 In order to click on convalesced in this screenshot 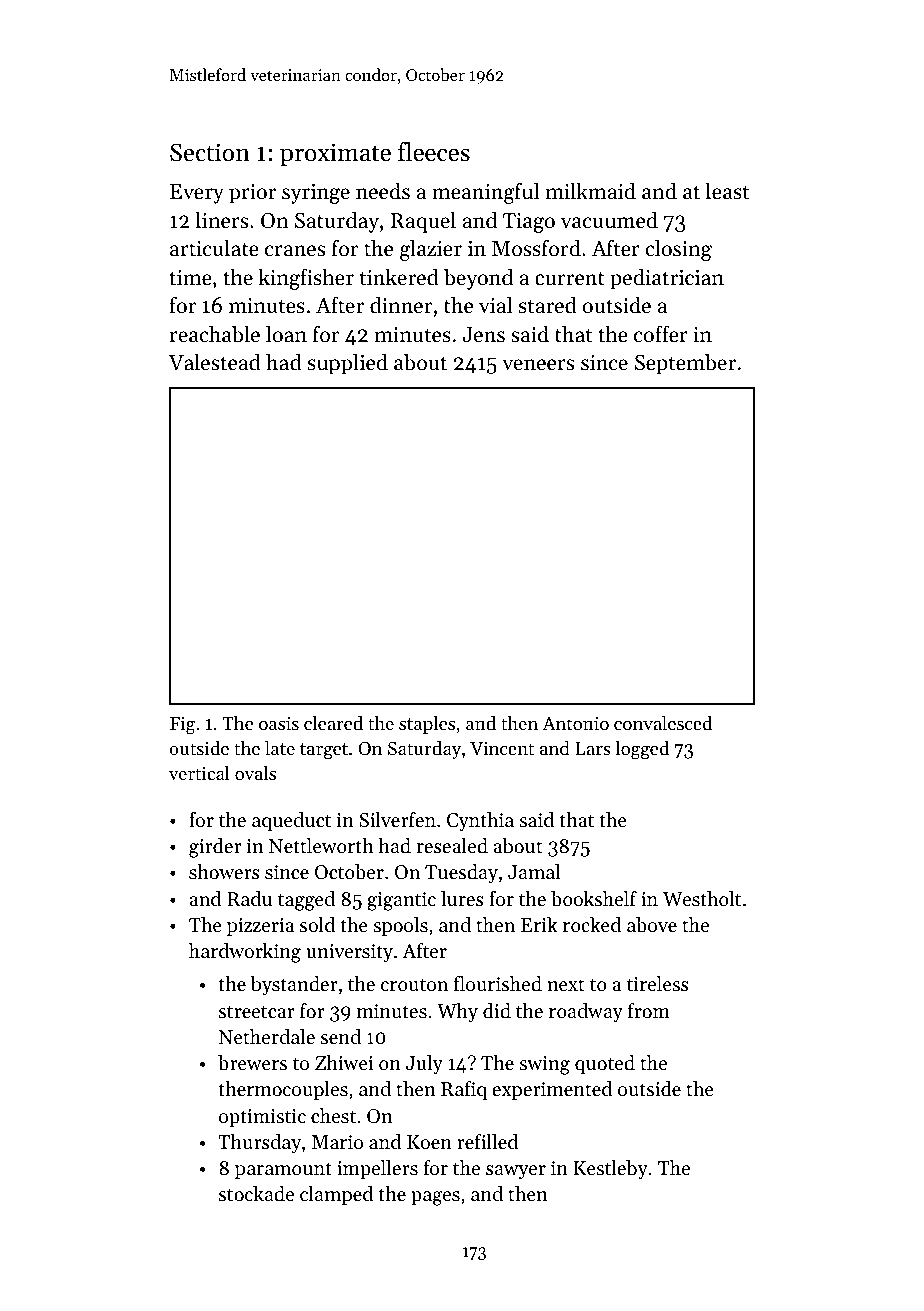, I will do `click(663, 723)`.
